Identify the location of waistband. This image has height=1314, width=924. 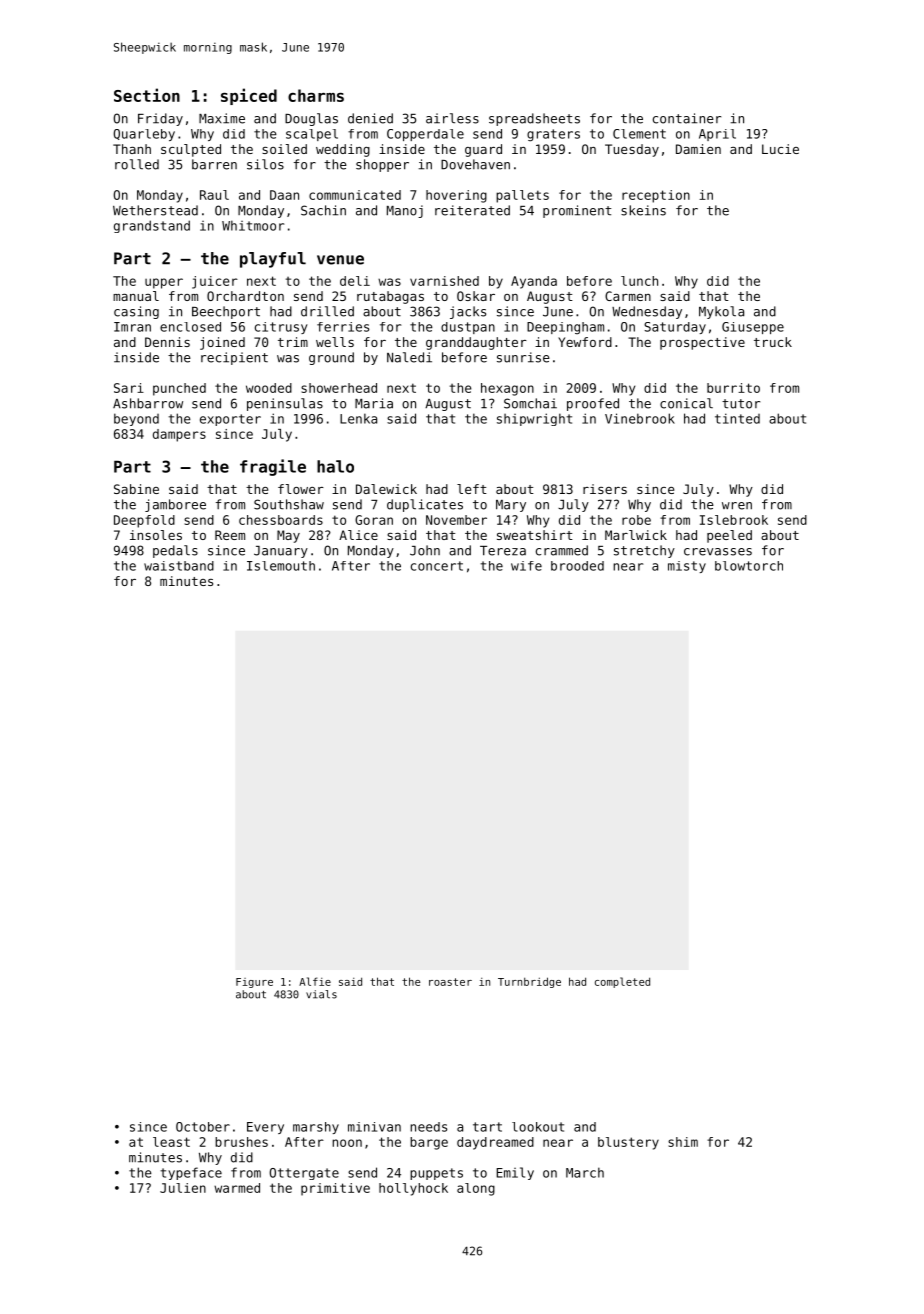
(179, 566).
